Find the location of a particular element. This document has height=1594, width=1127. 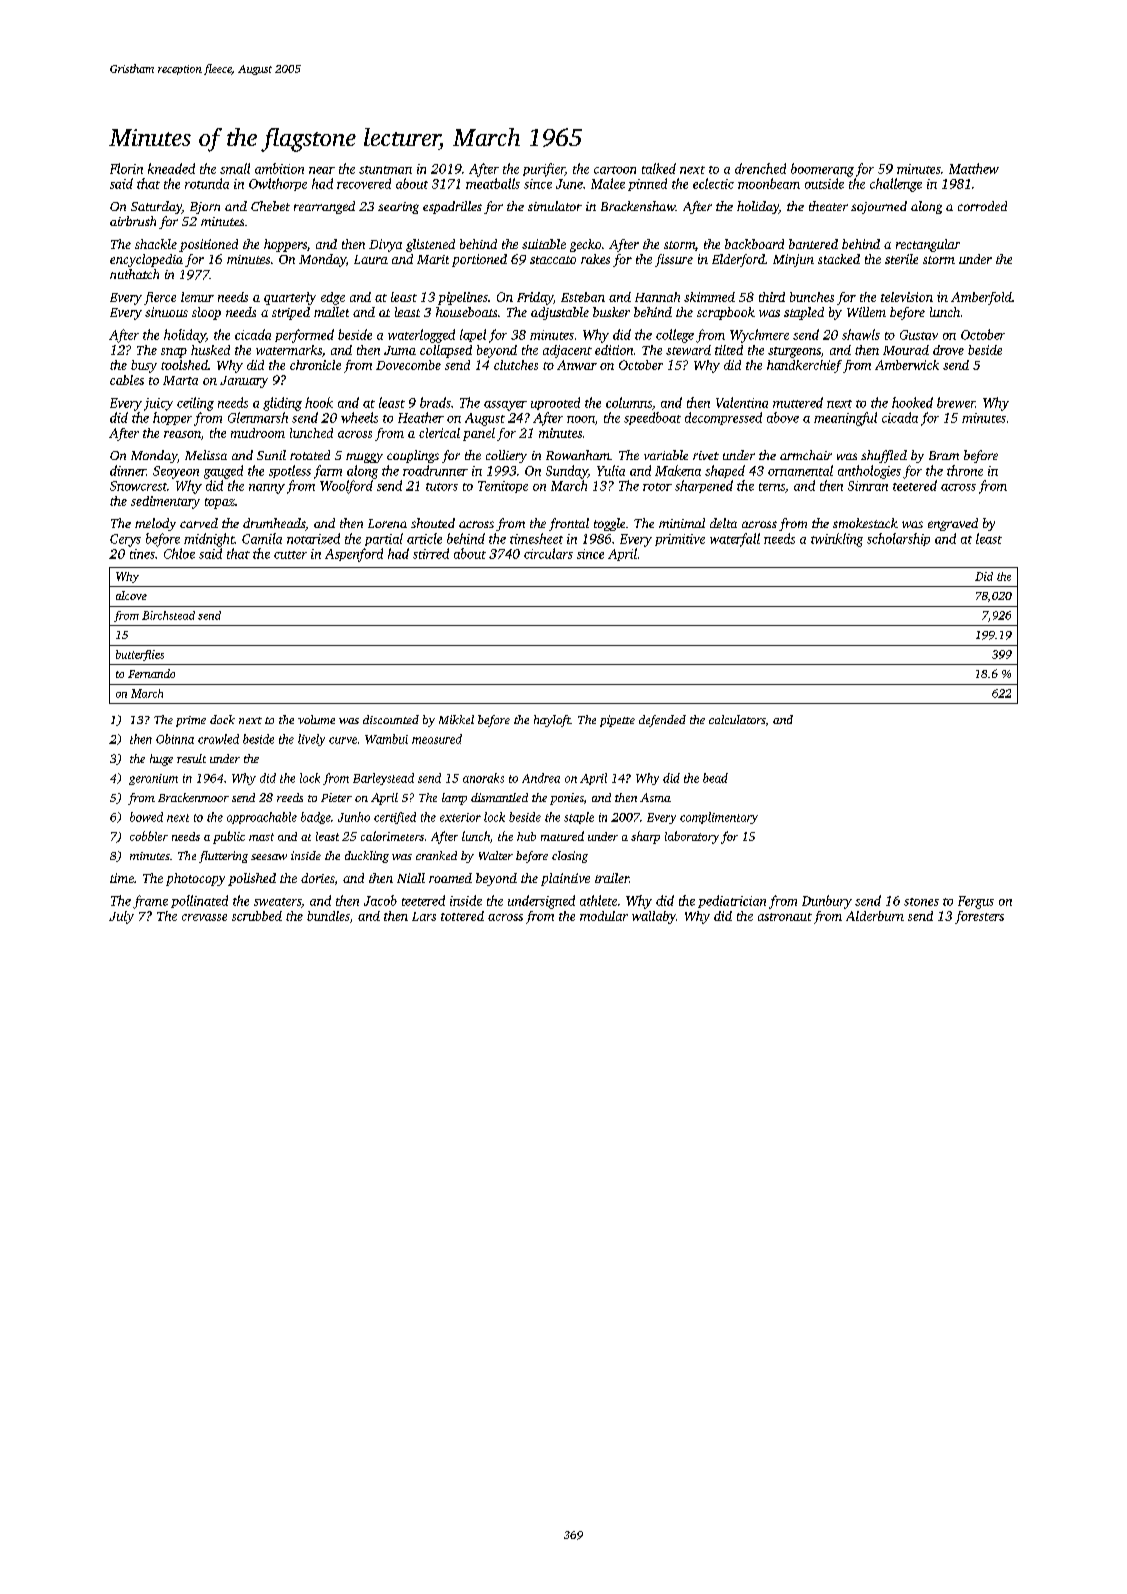

alcove is located at coordinates (131, 595).
